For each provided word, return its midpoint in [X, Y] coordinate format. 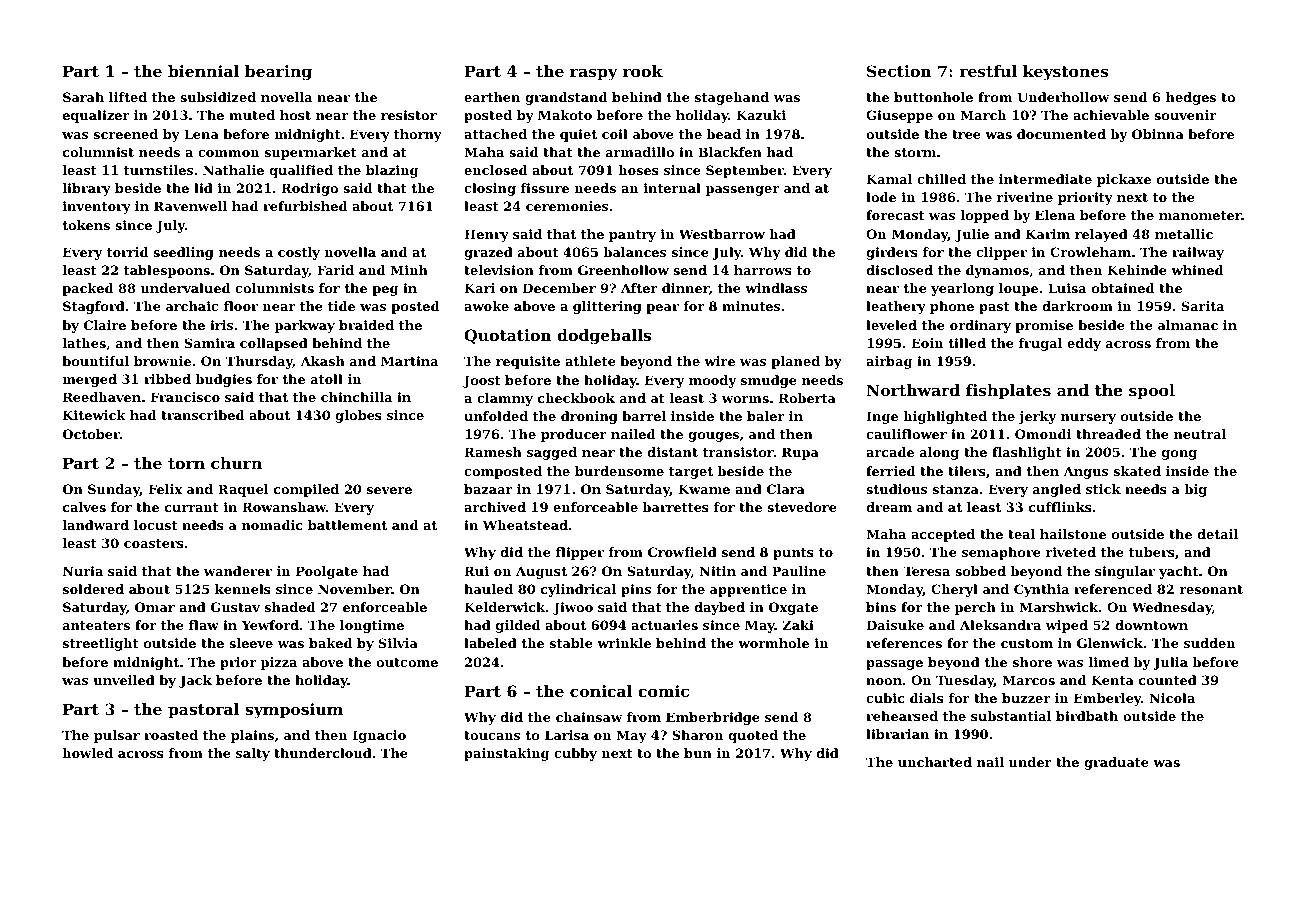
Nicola [1172, 698]
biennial [203, 71]
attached [495, 134]
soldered [93, 589]
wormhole [773, 643]
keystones [1066, 73]
